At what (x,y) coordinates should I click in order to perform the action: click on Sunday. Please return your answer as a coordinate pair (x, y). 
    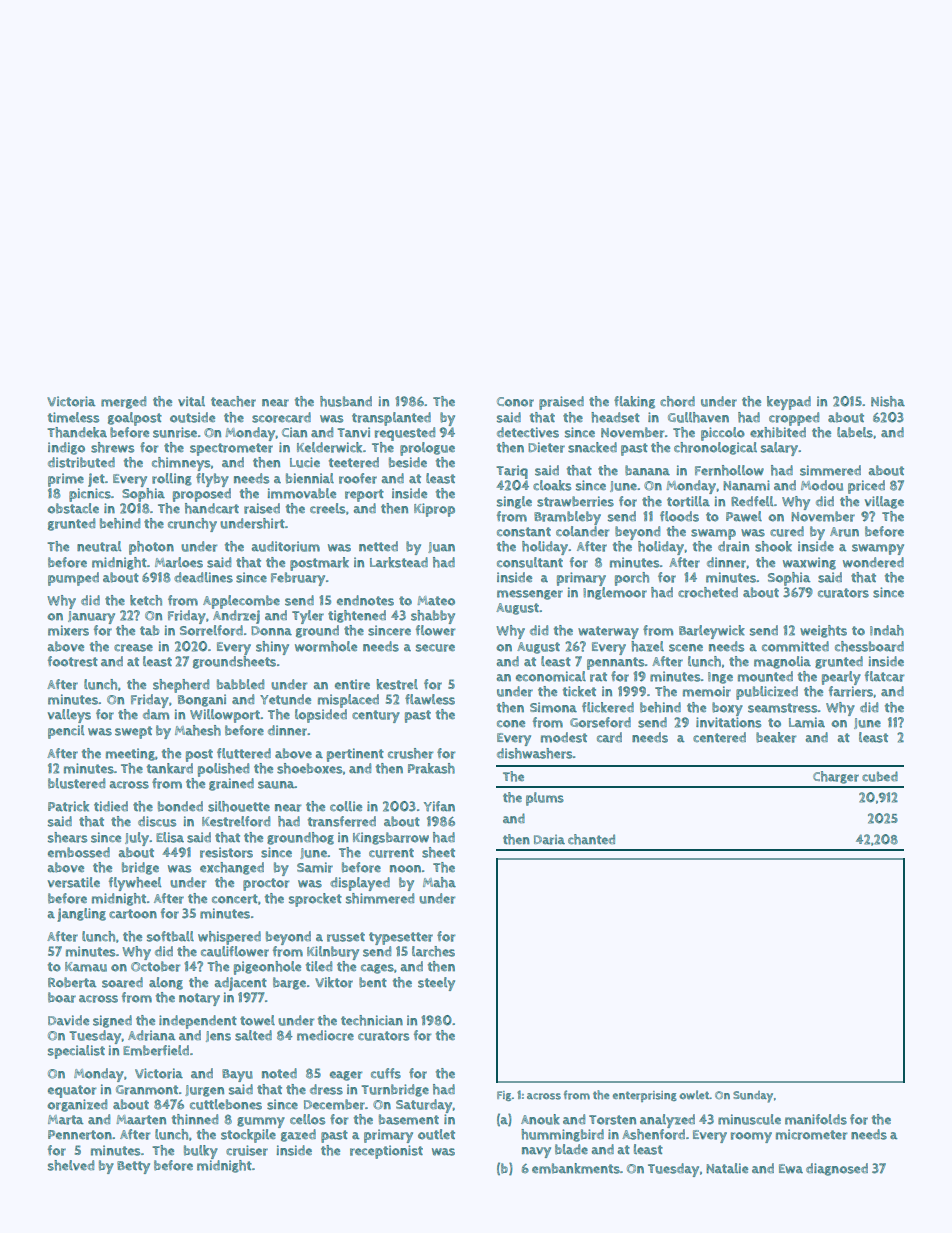
    Looking at the image, I should click on (753, 1097).
